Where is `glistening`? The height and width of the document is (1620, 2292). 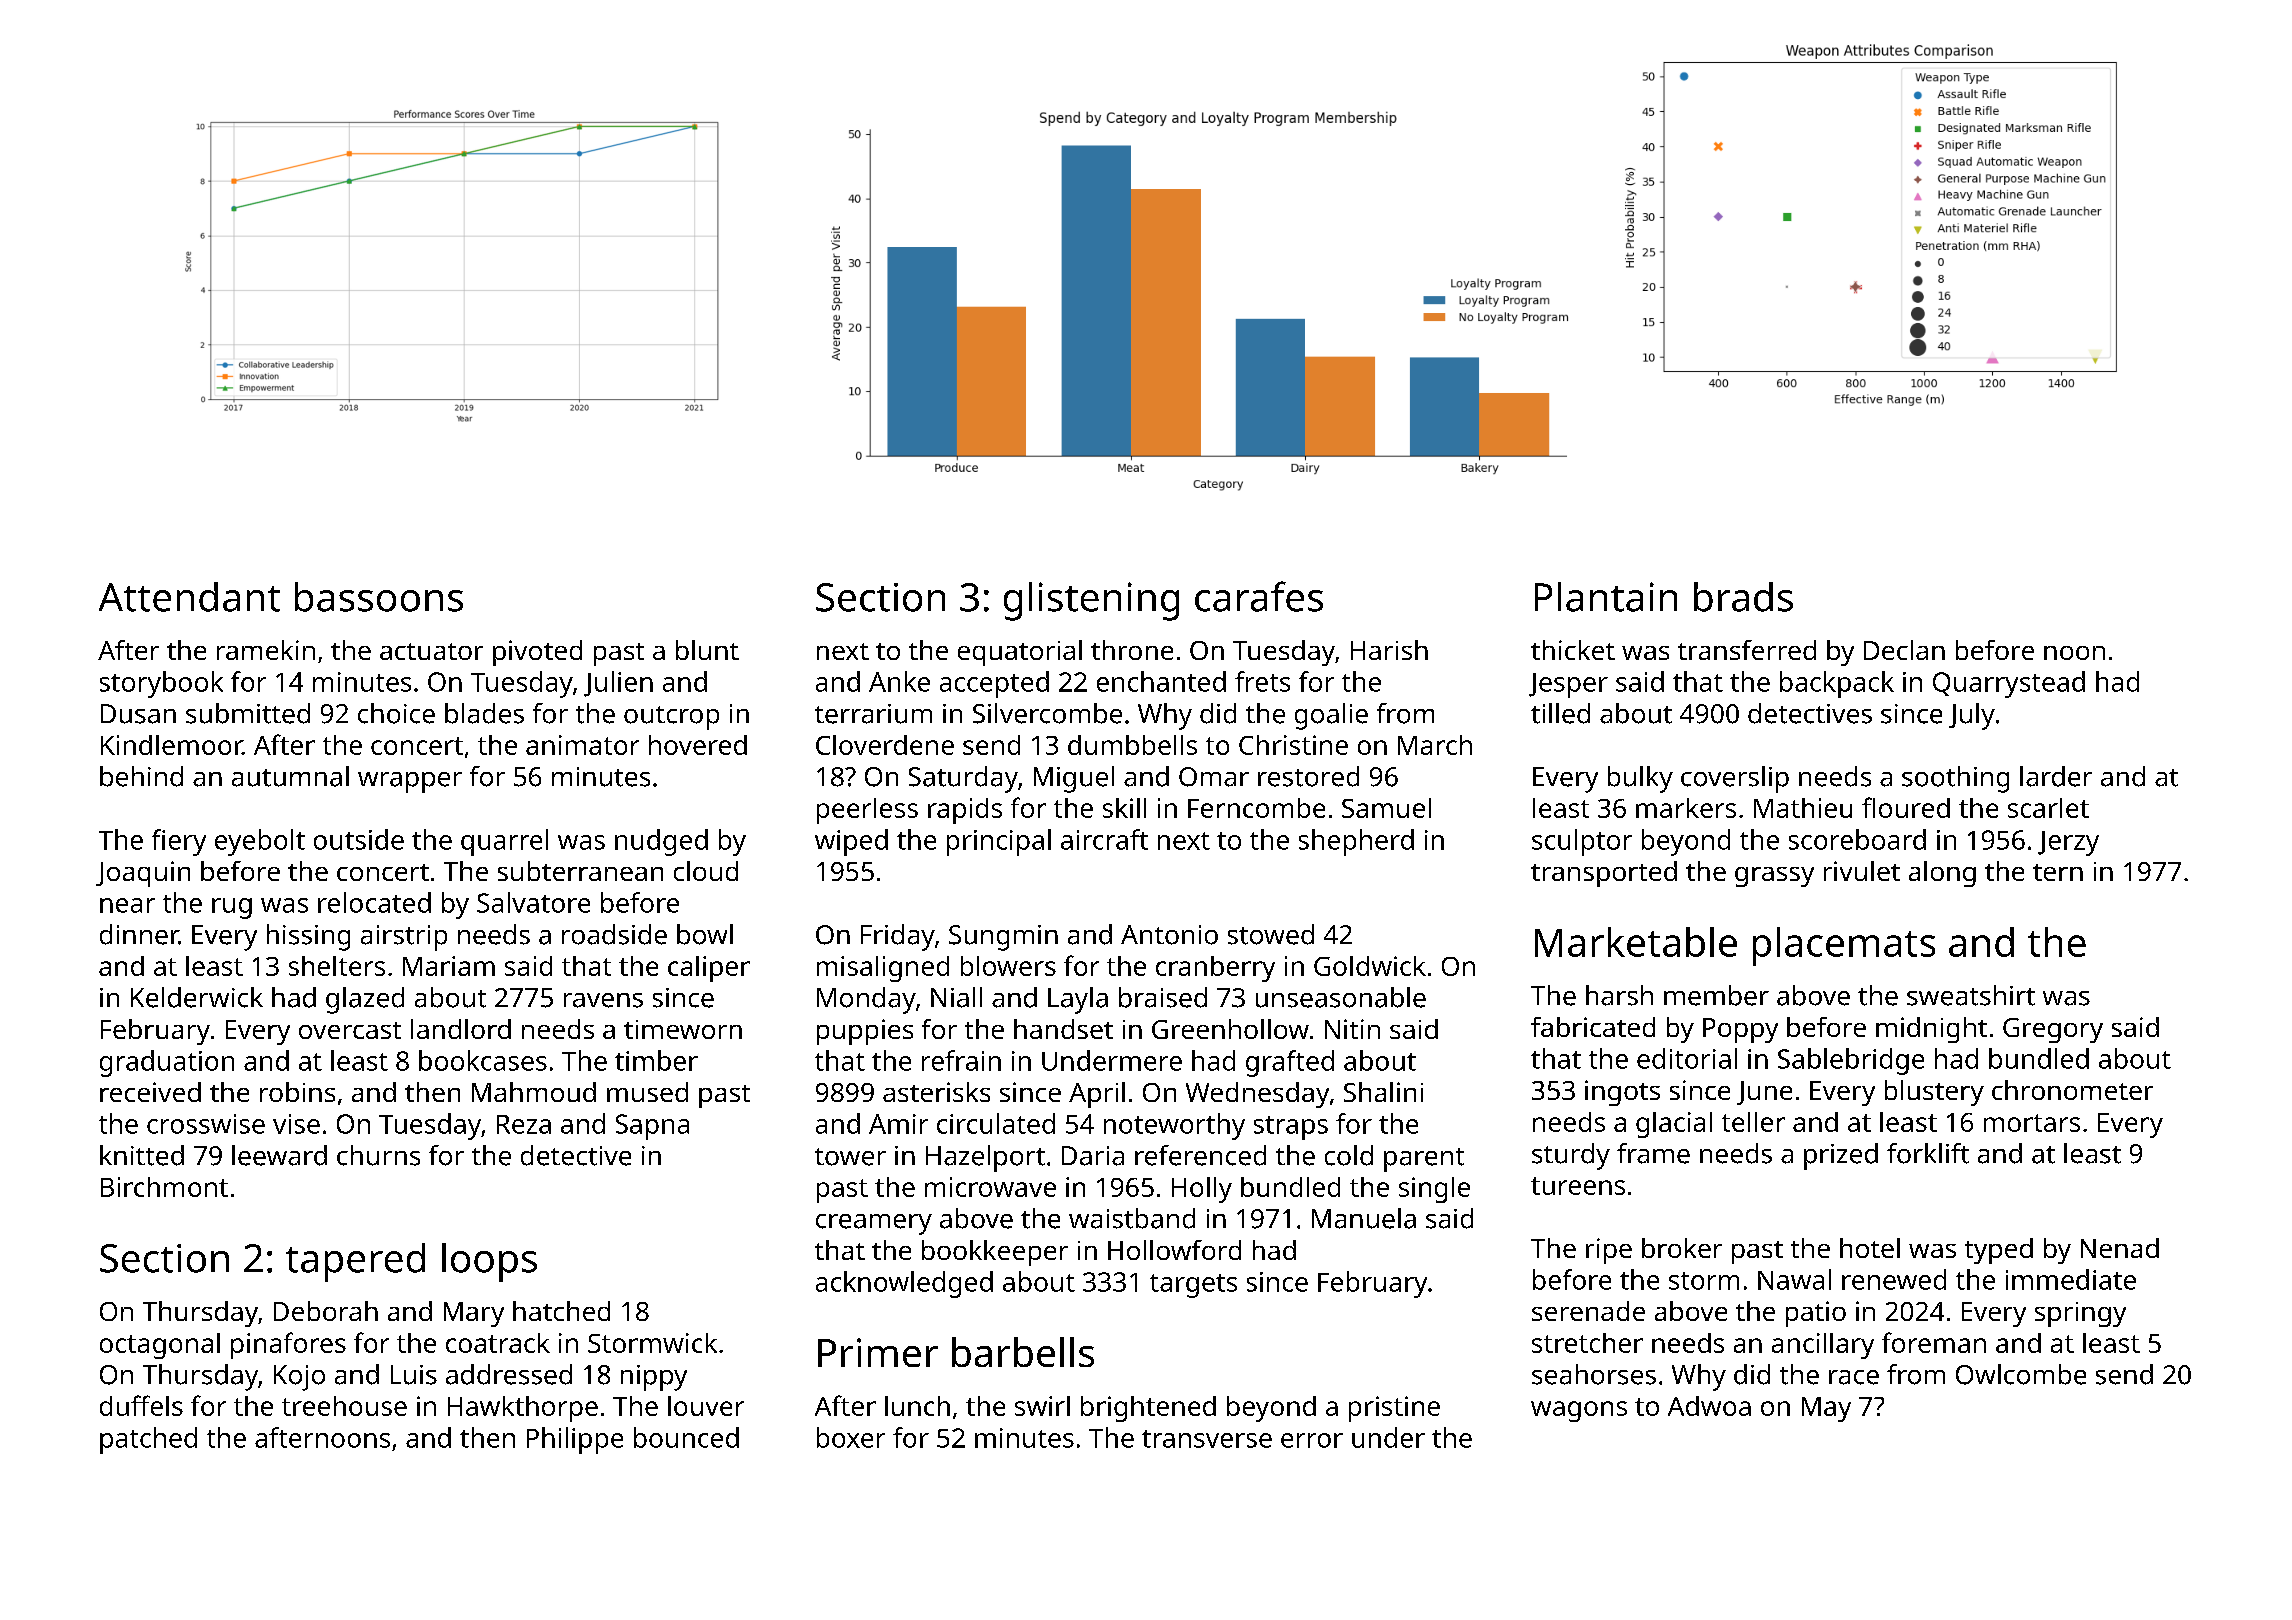
glistening is located at coordinates (1091, 601).
